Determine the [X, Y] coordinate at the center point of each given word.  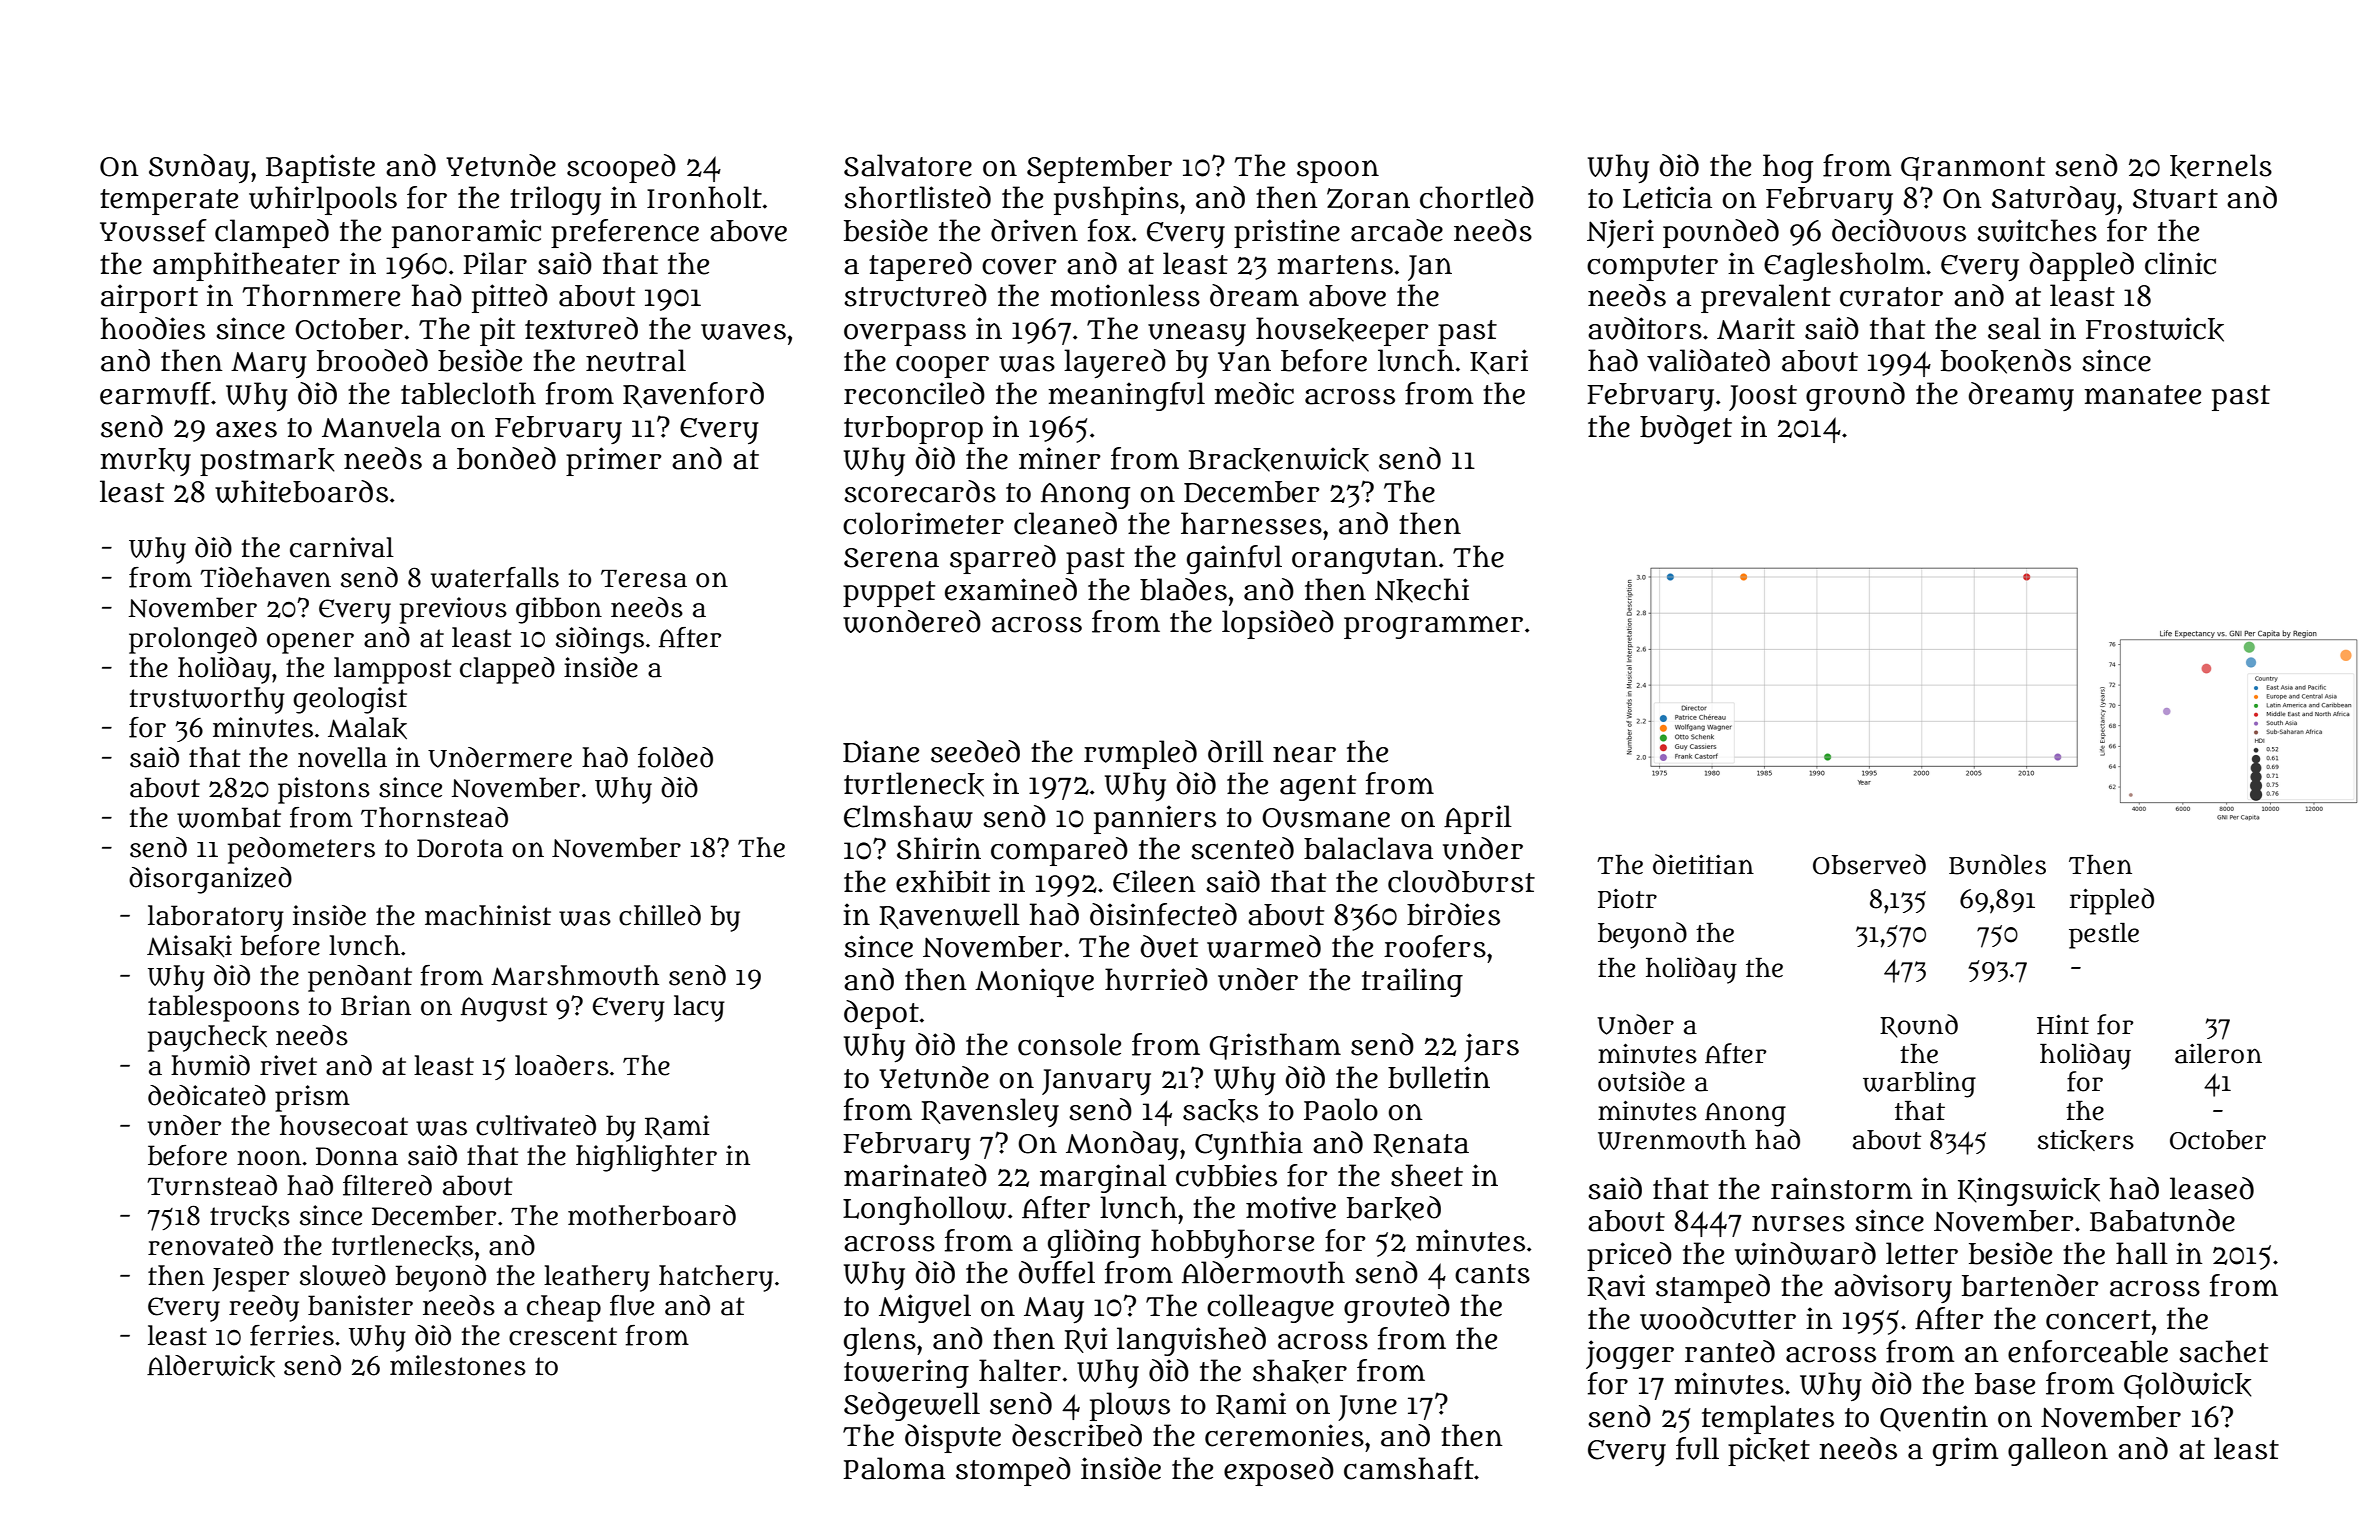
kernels [2221, 166]
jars [1491, 1047]
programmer [1433, 627]
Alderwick [211, 1366]
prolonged [193, 640]
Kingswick [2029, 1191]
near [1304, 754]
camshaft [1409, 1468]
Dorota [460, 848]
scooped [621, 168]
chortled [1477, 197]
